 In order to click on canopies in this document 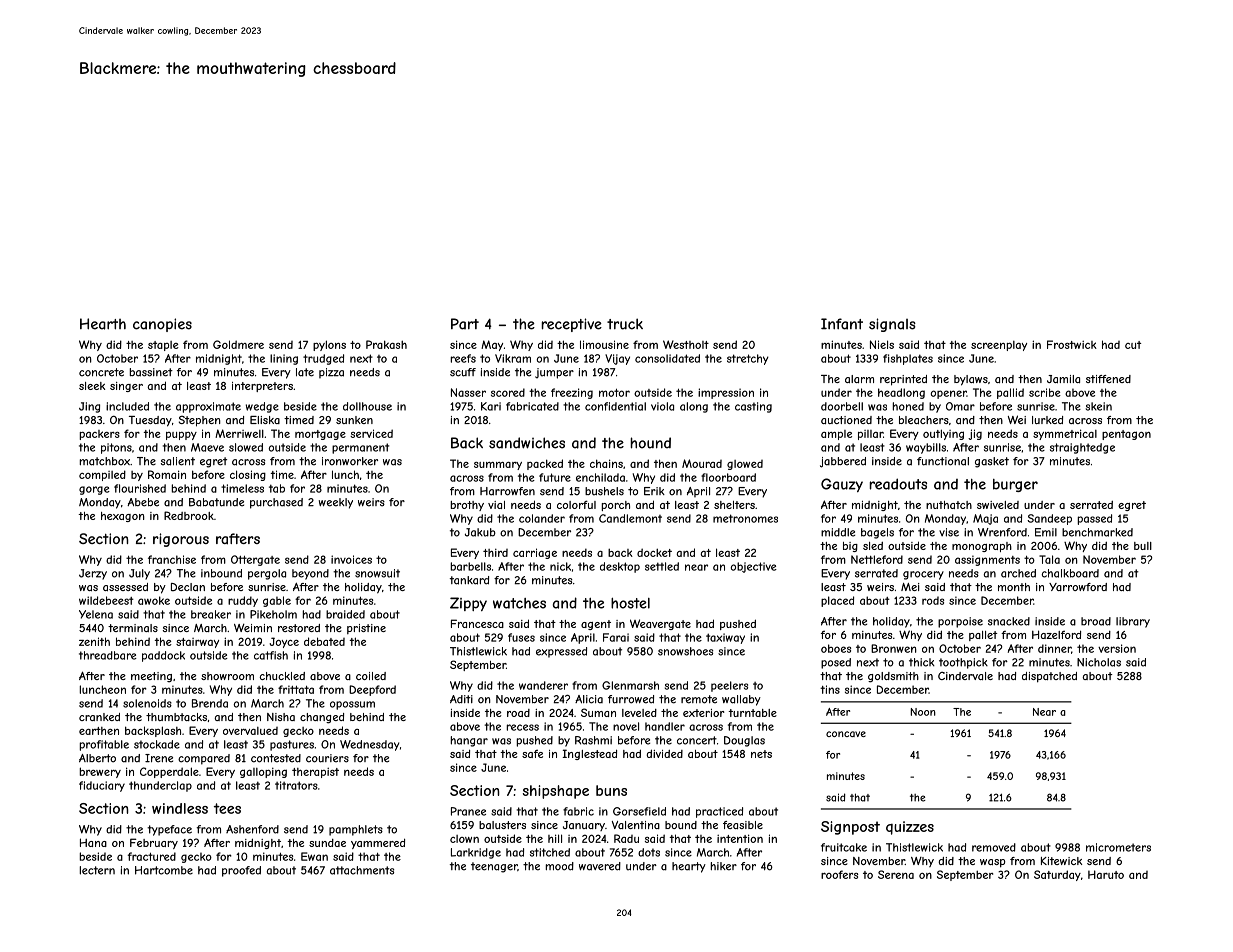, I will do `click(162, 325)`.
